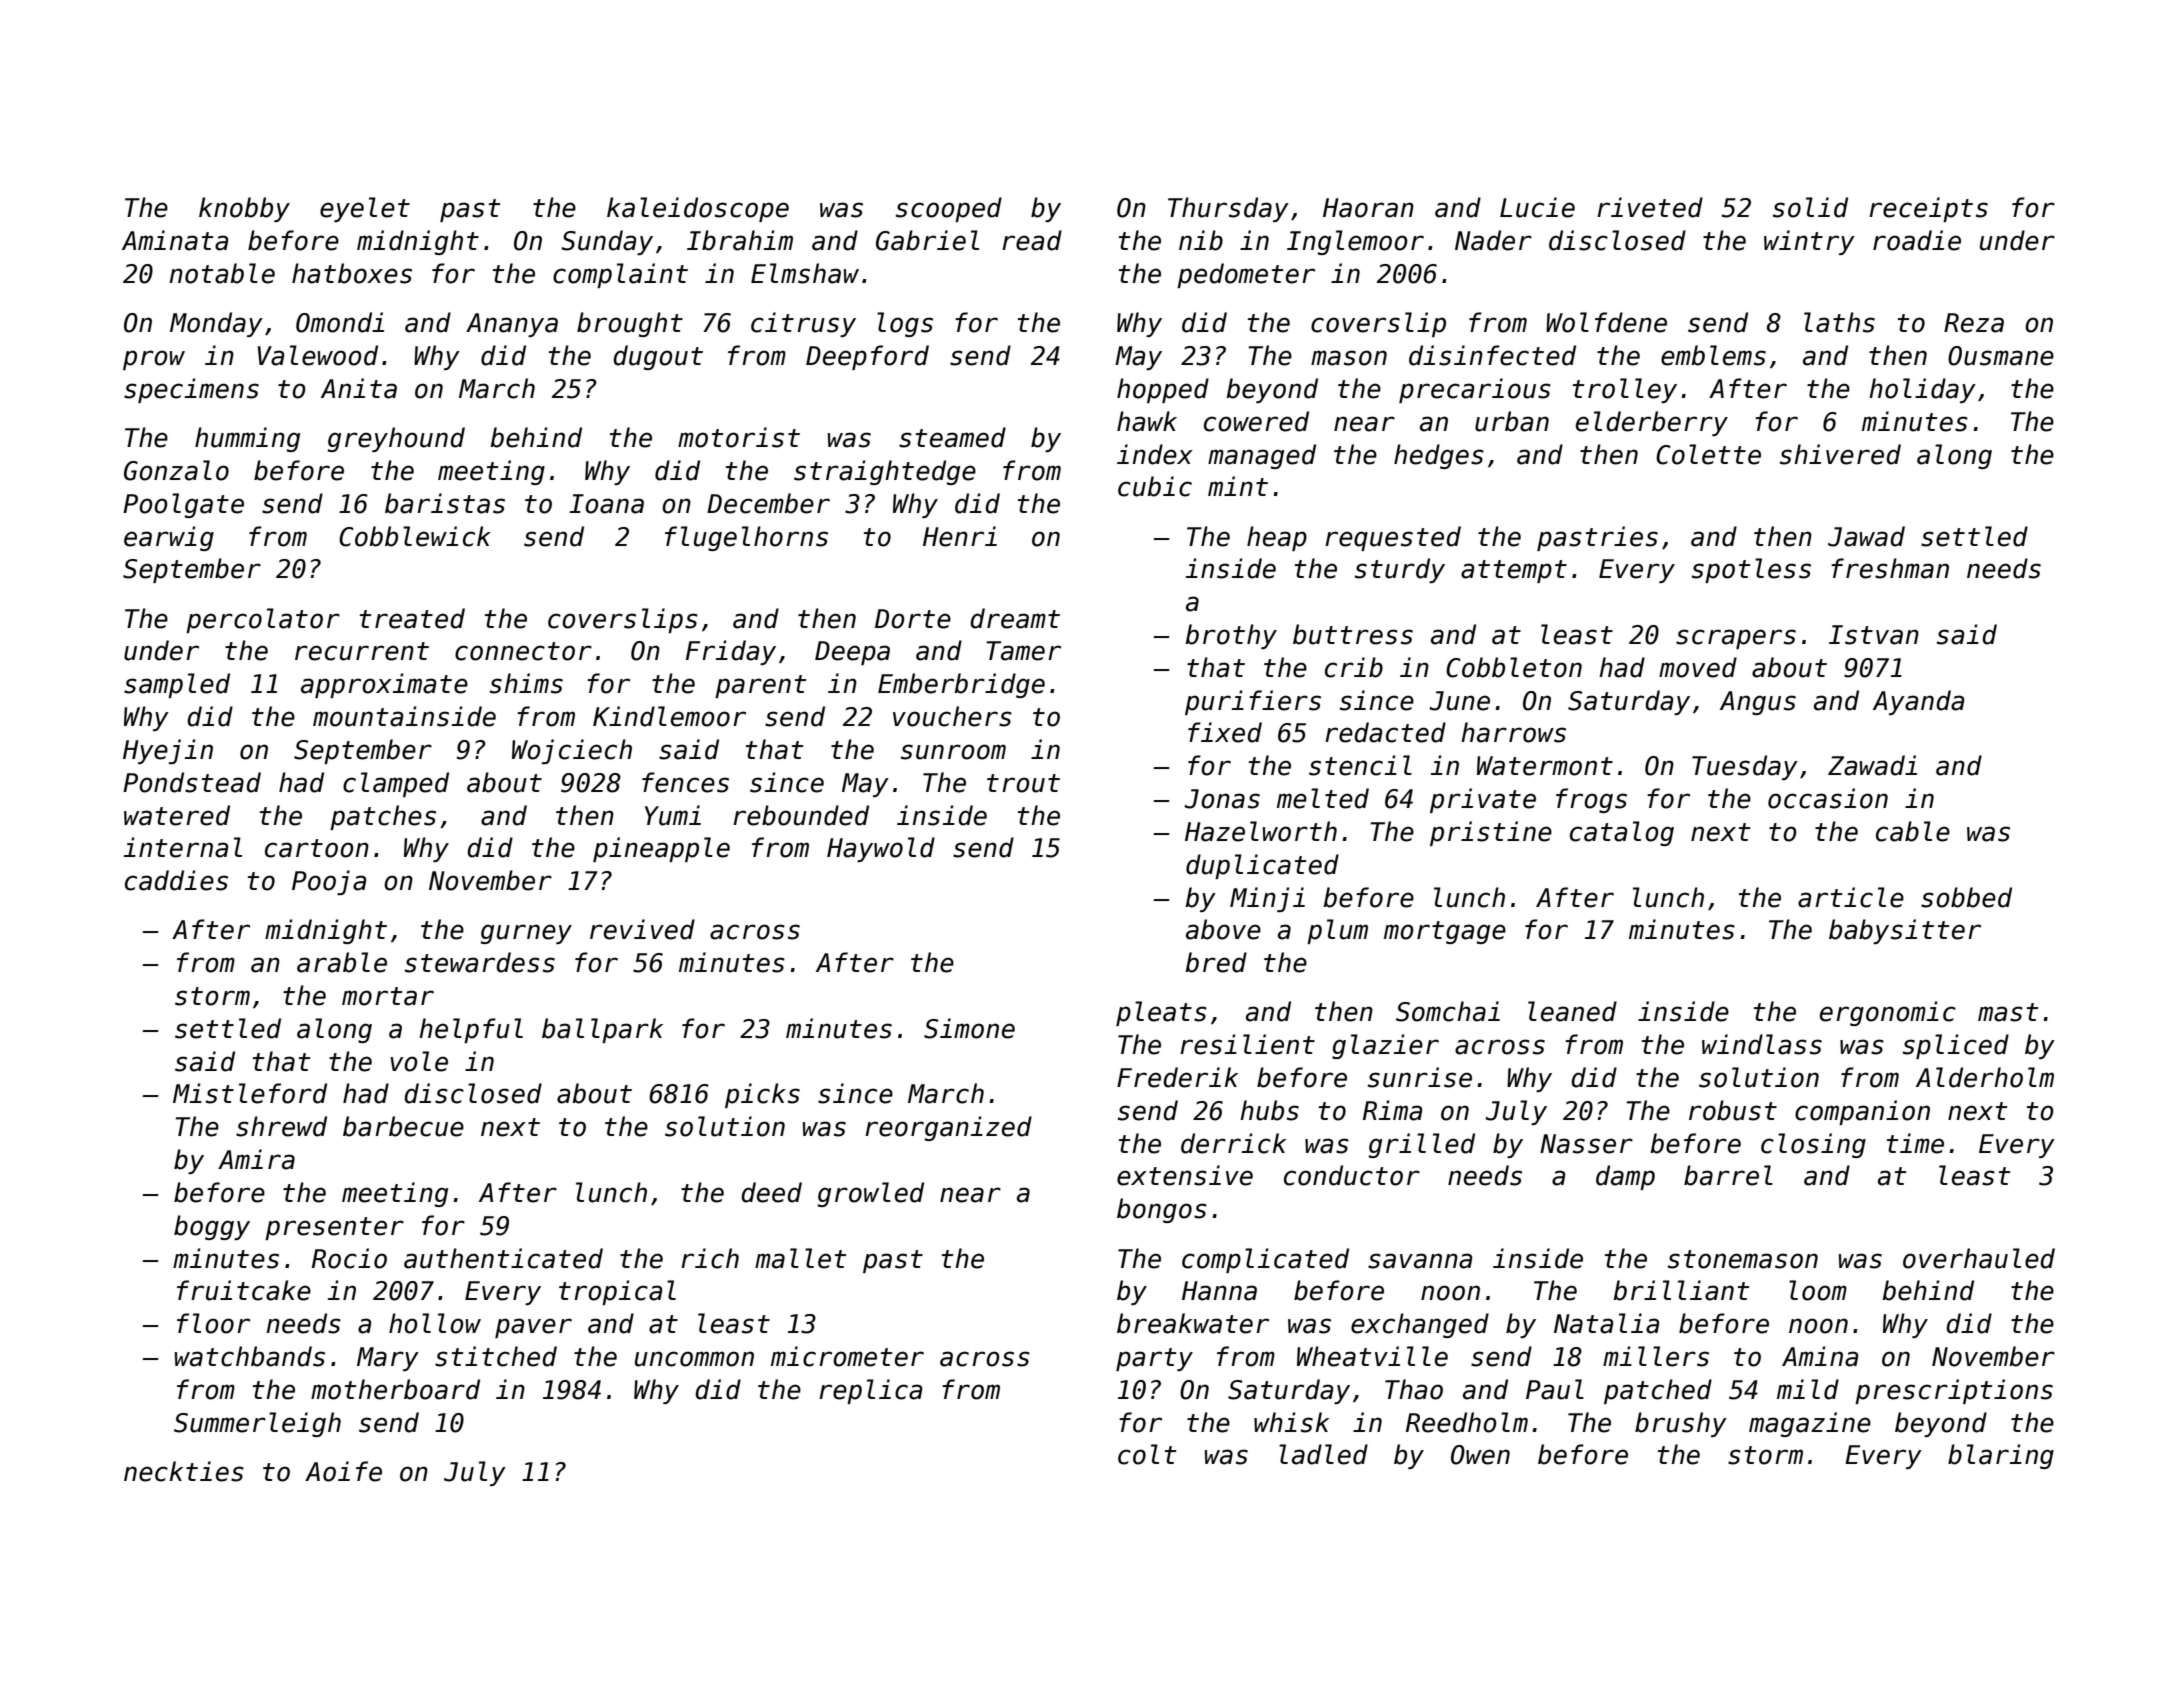 The image size is (2178, 1683). I want to click on emblems, so click(1713, 355).
